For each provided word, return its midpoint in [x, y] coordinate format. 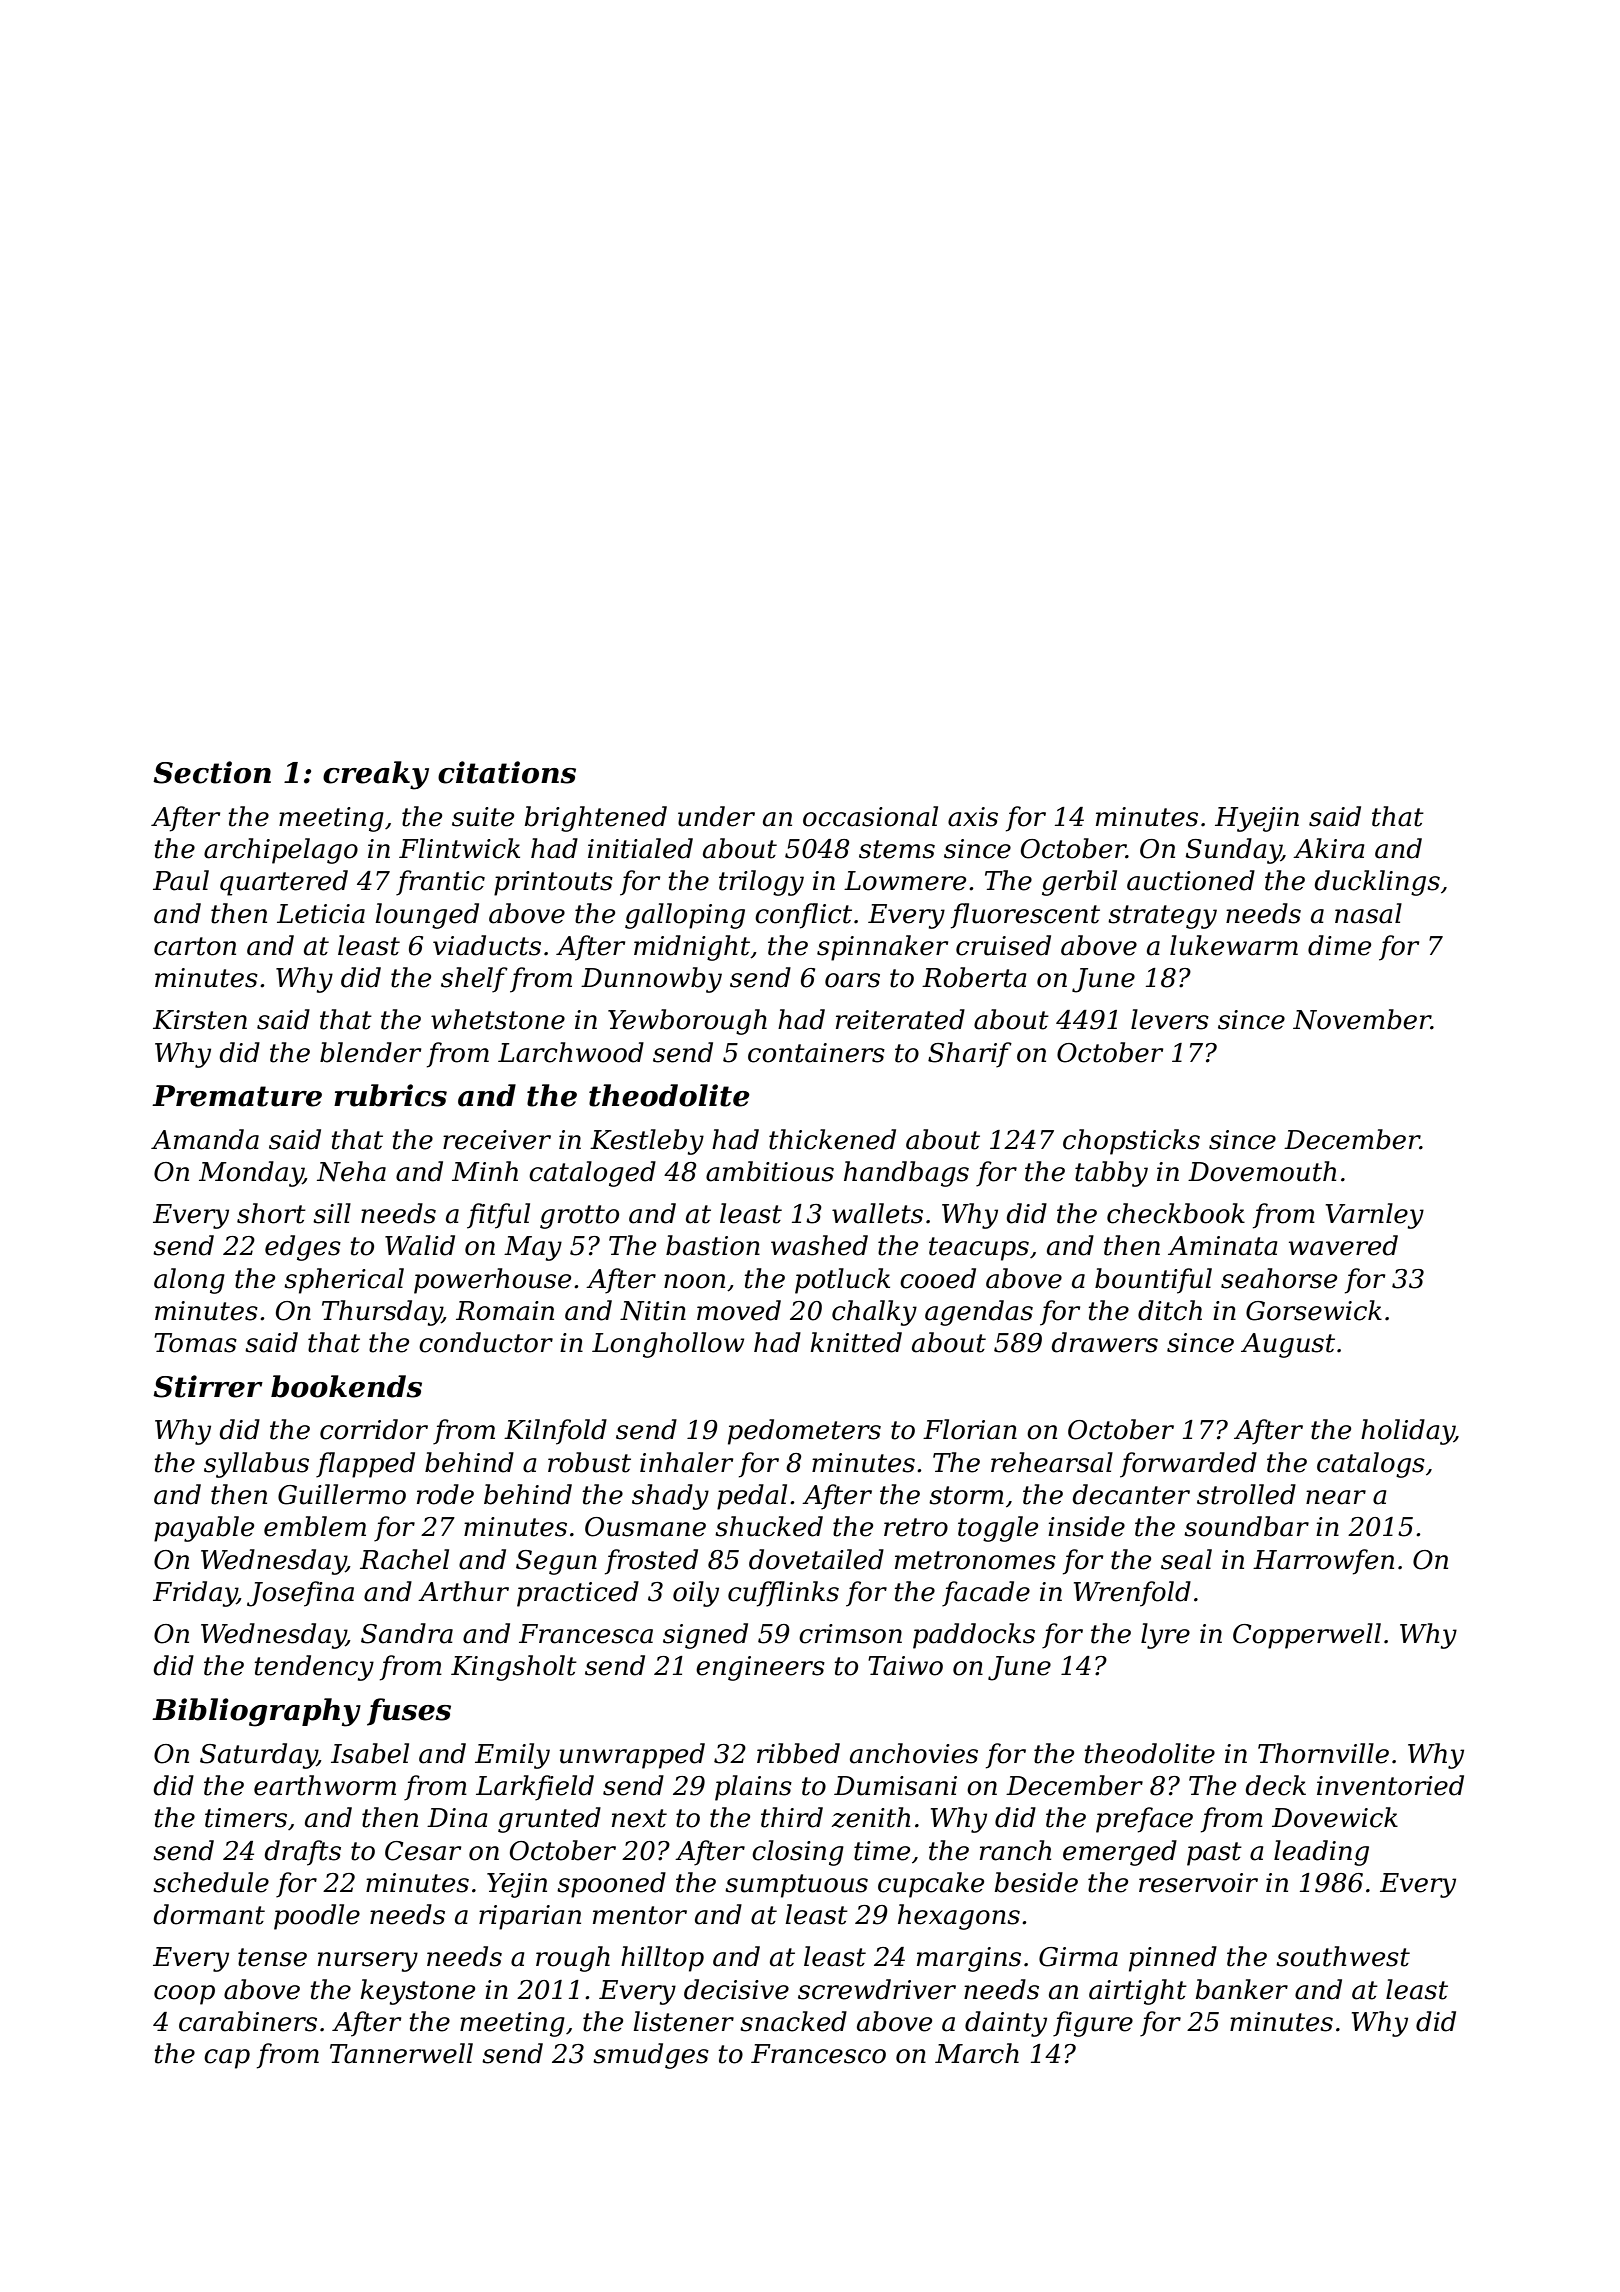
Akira [1329, 848]
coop [184, 1995]
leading [1321, 1853]
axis [973, 817]
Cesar [423, 1851]
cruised [1003, 945]
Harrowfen [1323, 1562]
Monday [251, 1174]
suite [483, 817]
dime [1339, 945]
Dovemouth [1262, 1171]
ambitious [770, 1171]
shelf [474, 980]
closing [798, 1853]
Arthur [463, 1591]
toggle [998, 1529]
